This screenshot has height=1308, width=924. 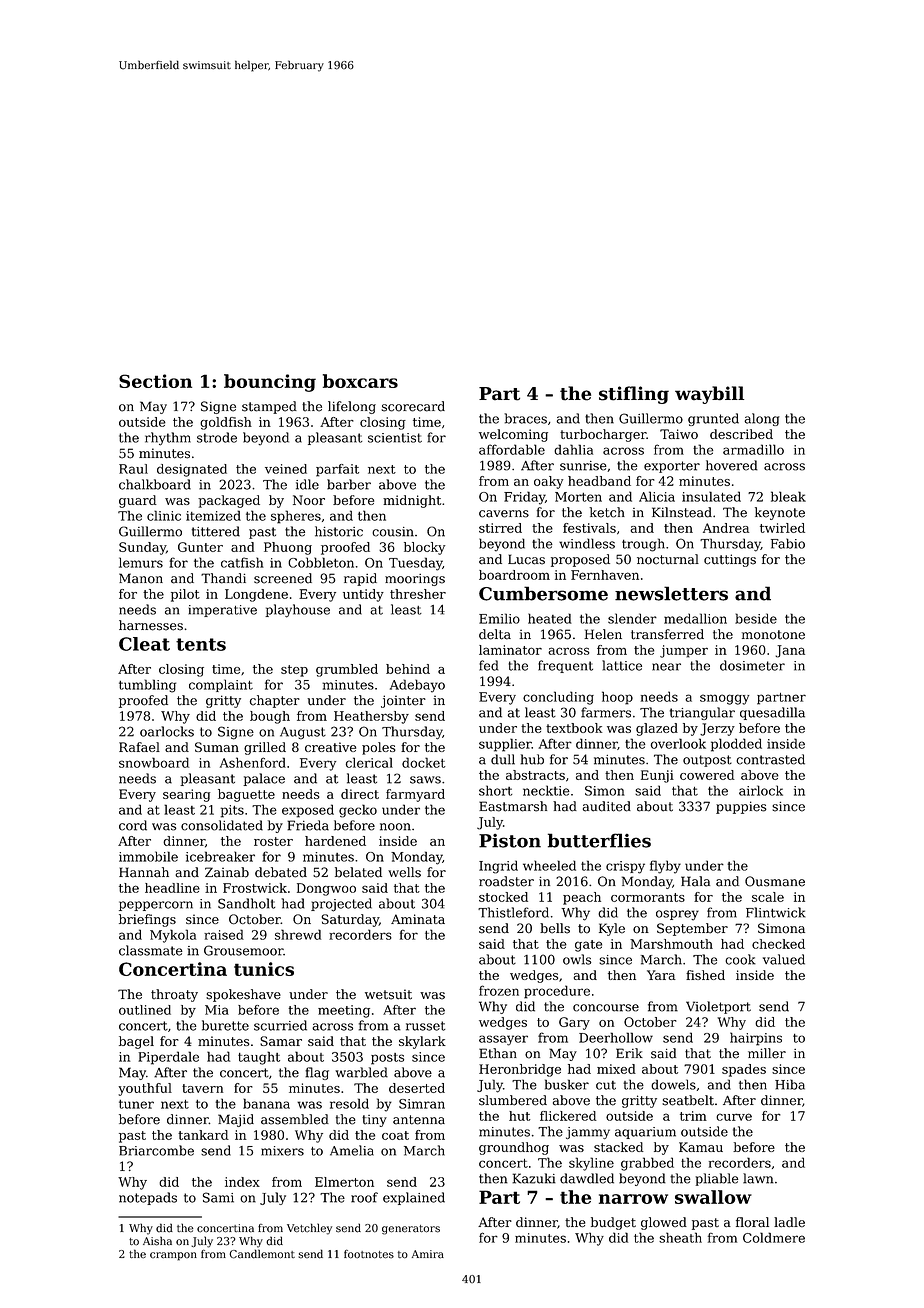 I want to click on contrasted, so click(x=770, y=759).
